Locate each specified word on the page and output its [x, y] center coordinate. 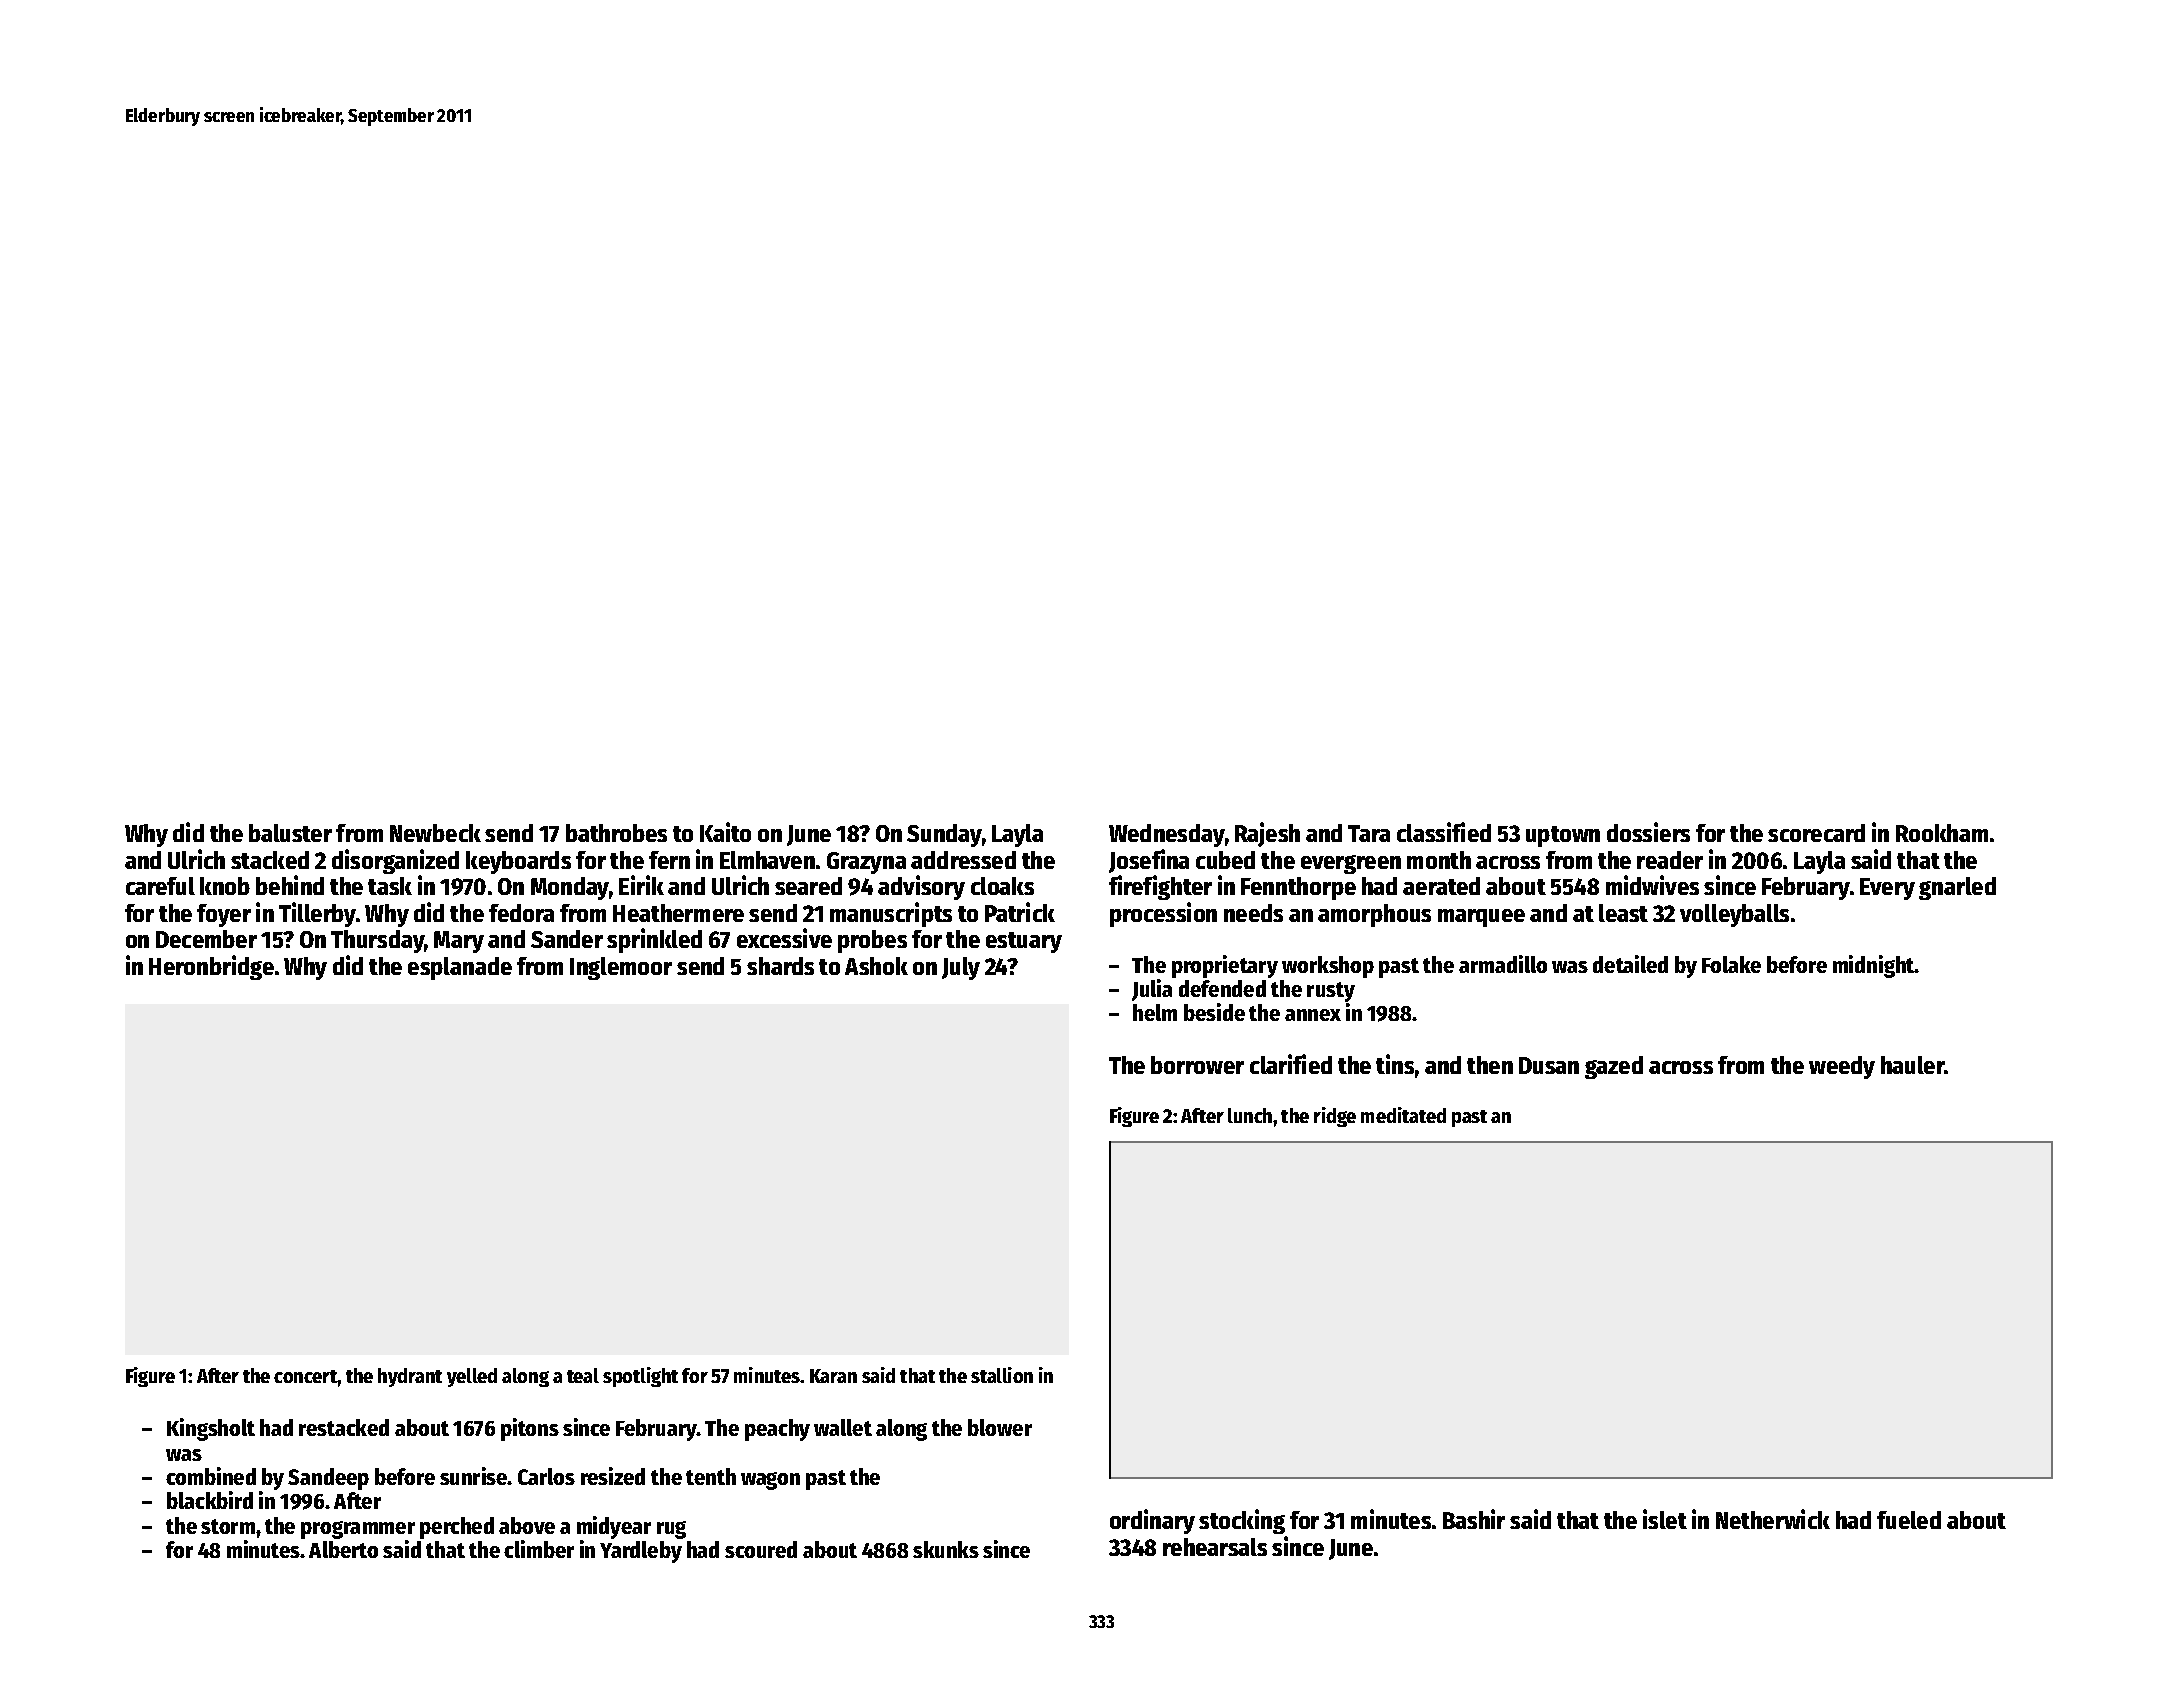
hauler [1912, 1065]
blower [1000, 1427]
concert [306, 1376]
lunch [1250, 1115]
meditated [1403, 1115]
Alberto [343, 1549]
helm [1155, 1012]
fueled [1909, 1520]
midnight [1874, 966]
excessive [784, 938]
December [206, 939]
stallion [1002, 1375]
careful [160, 886]
